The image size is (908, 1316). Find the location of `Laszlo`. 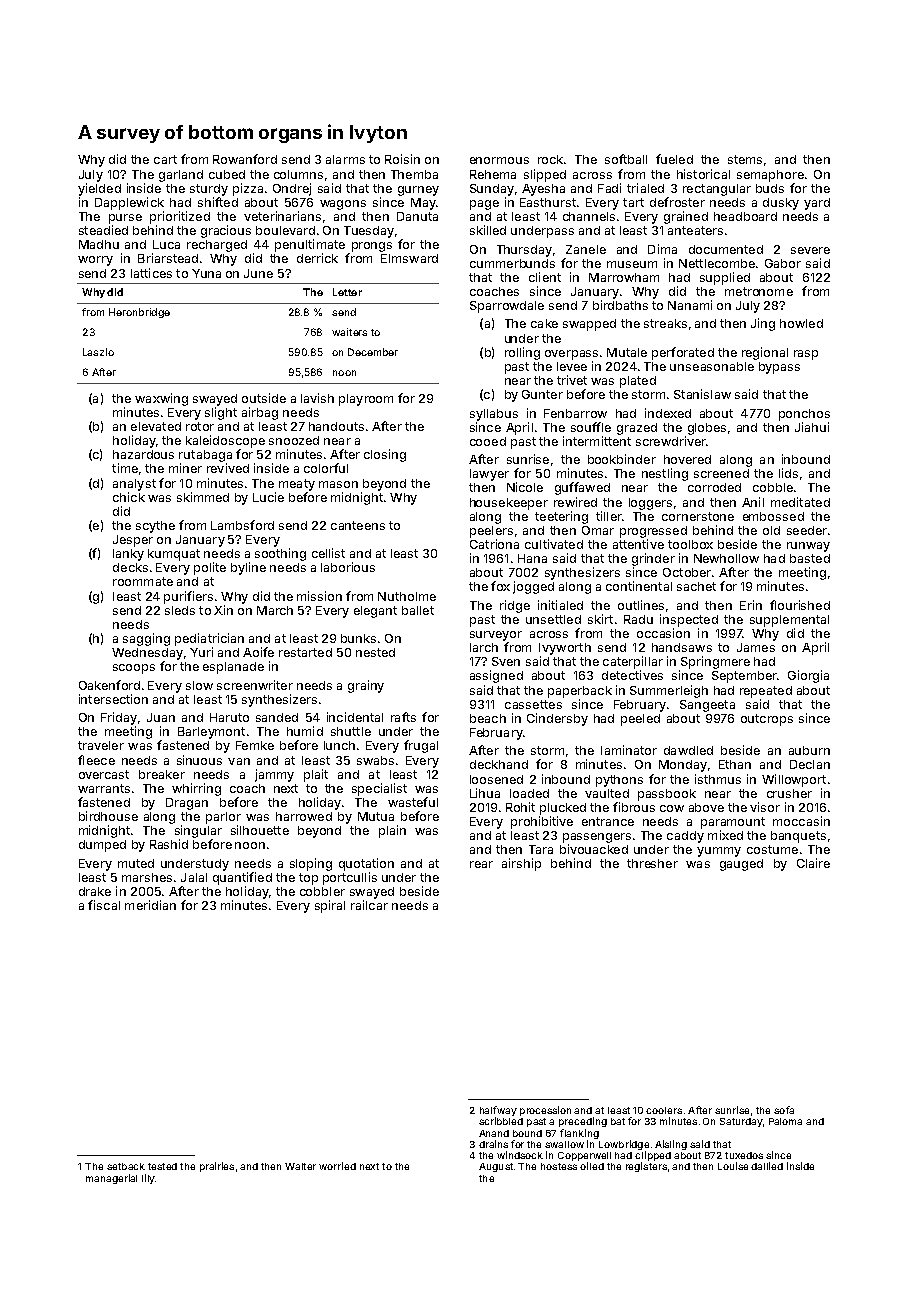

Laszlo is located at coordinates (98, 352).
